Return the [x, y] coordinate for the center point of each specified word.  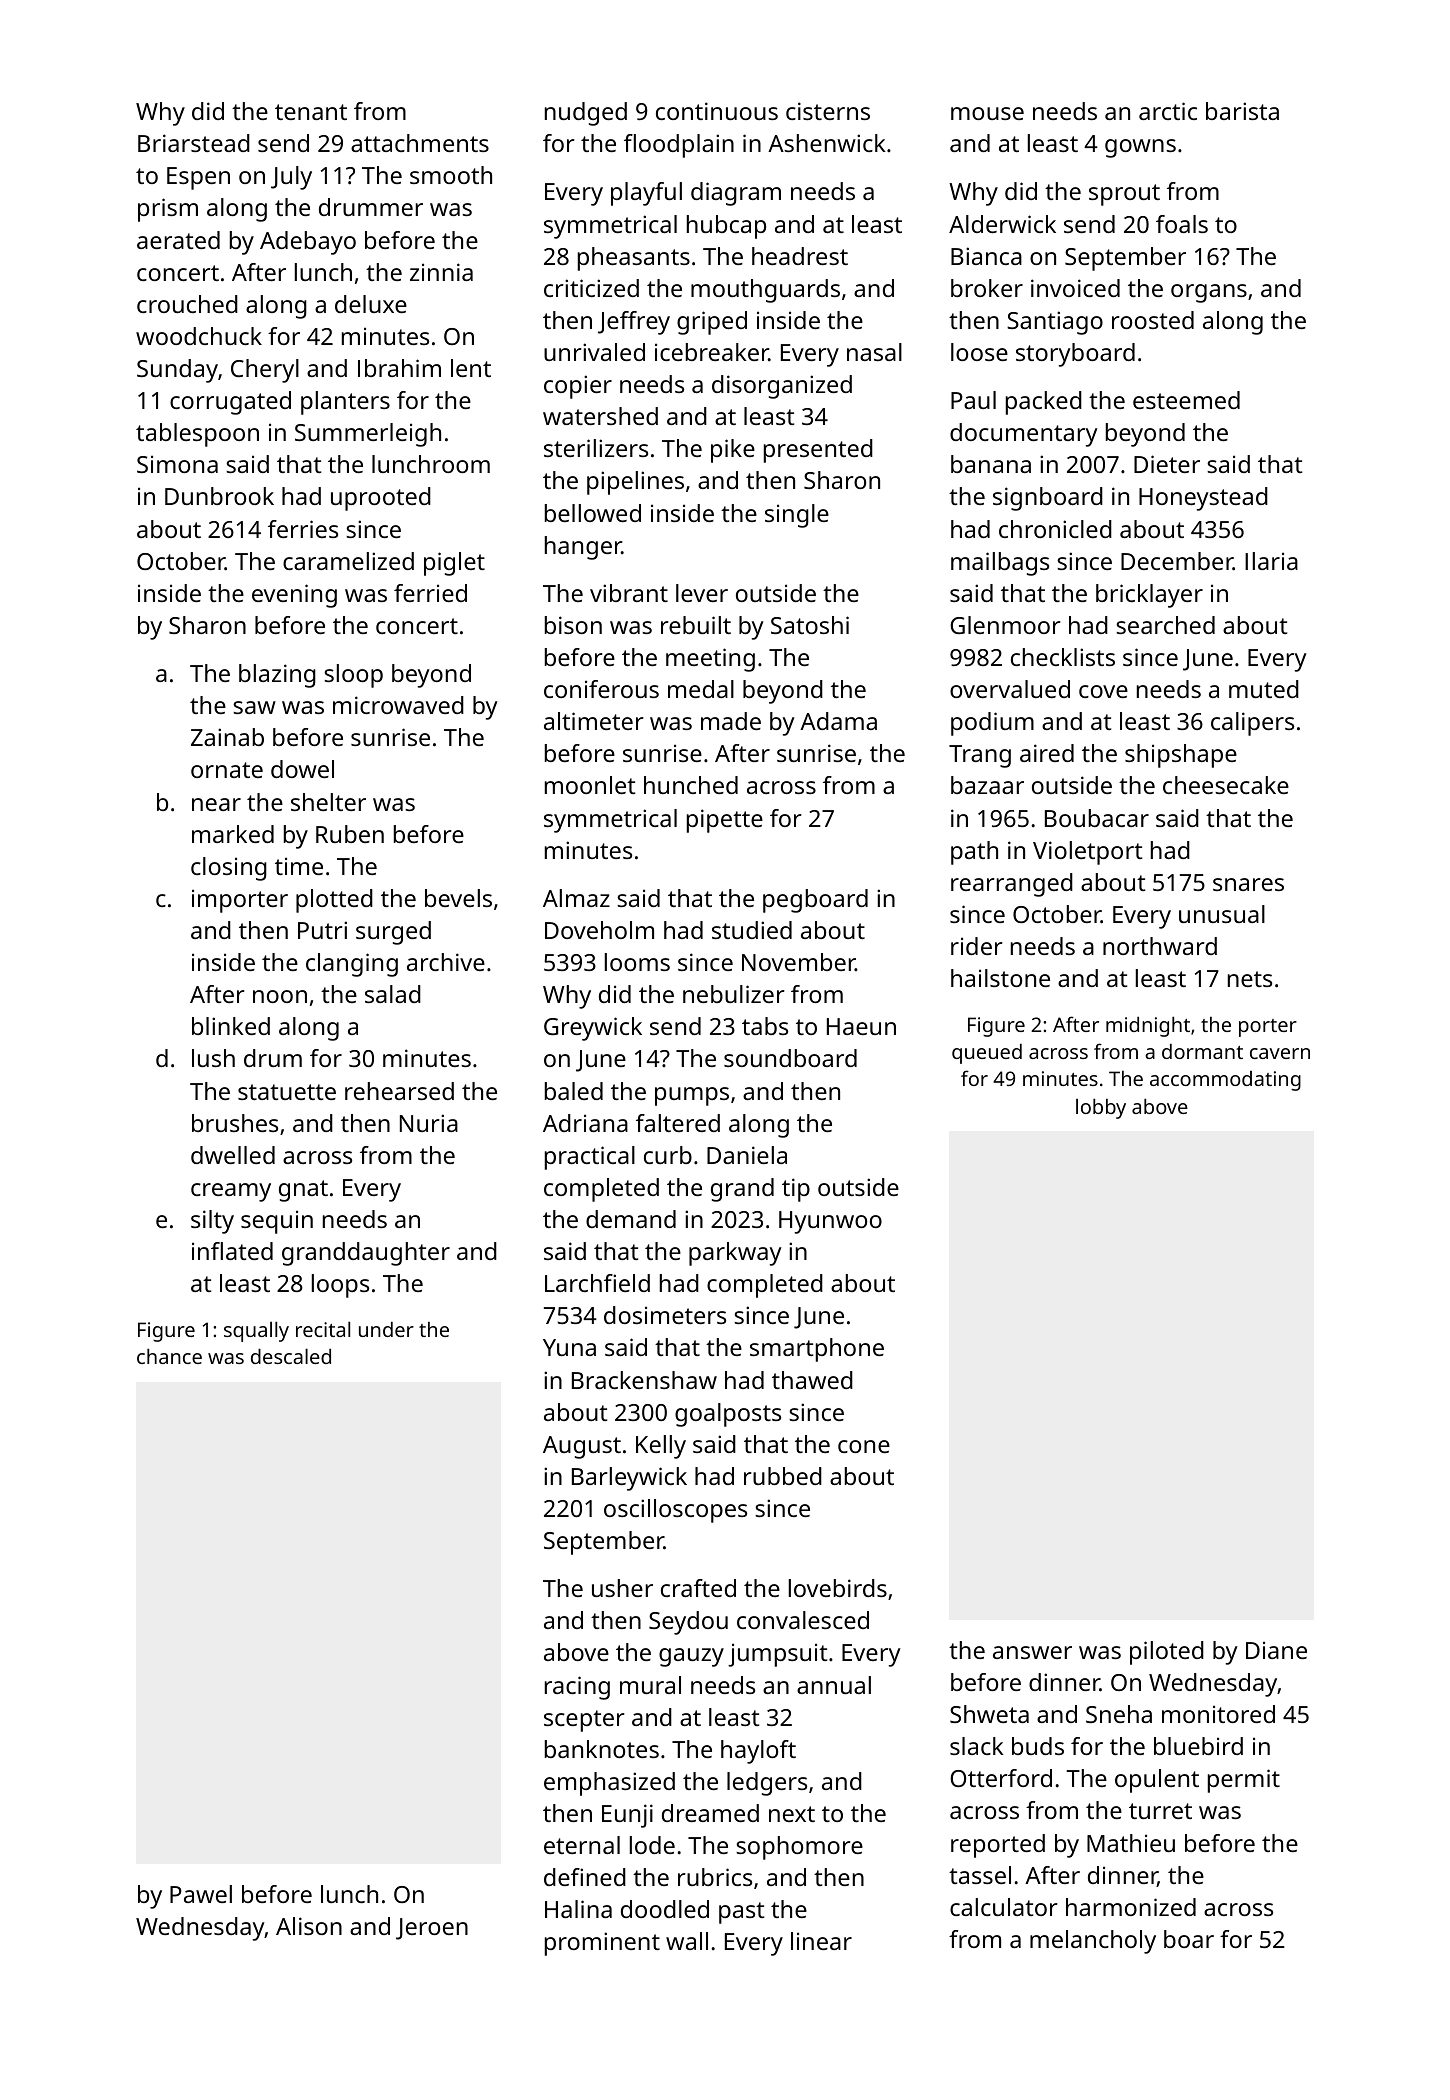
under [386, 1329]
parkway [735, 1254]
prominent [602, 1944]
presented [818, 451]
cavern [1280, 1053]
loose [979, 352]
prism [168, 210]
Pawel [201, 1894]
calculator [1004, 1907]
